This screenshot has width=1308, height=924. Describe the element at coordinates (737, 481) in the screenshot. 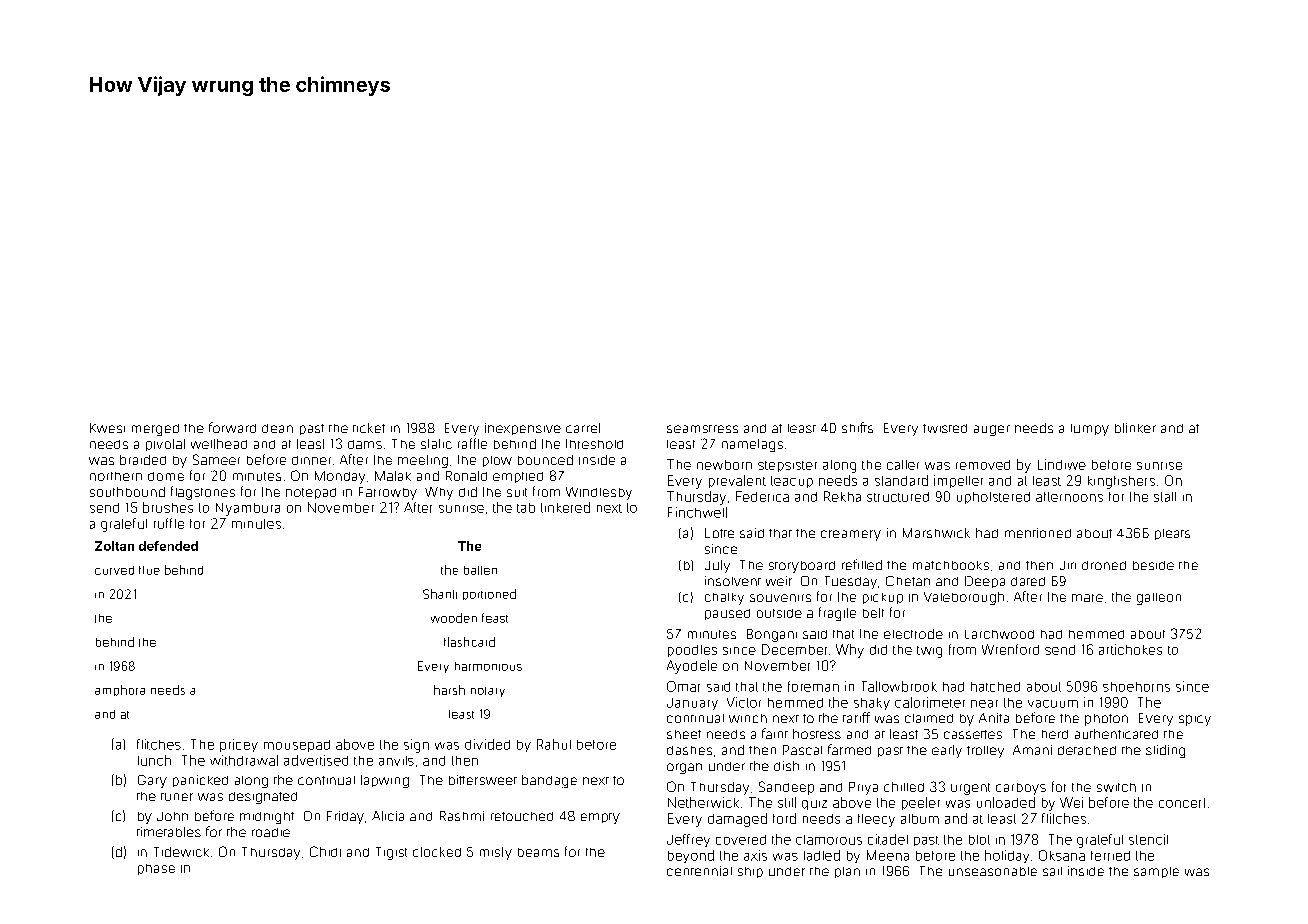

I see `prevalent` at that location.
